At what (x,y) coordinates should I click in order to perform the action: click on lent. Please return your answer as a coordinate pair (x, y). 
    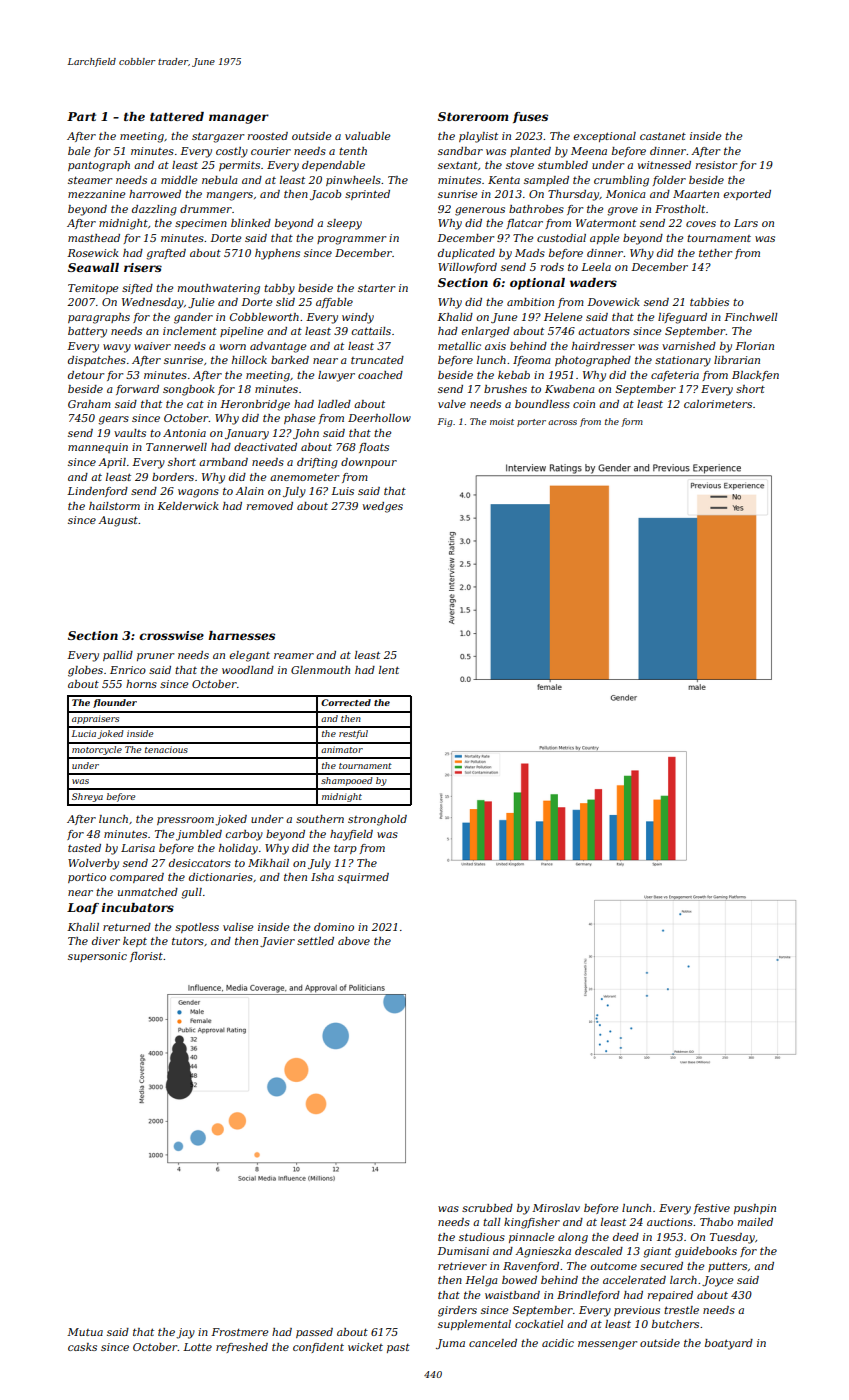
    Looking at the image, I should click on (389, 670).
